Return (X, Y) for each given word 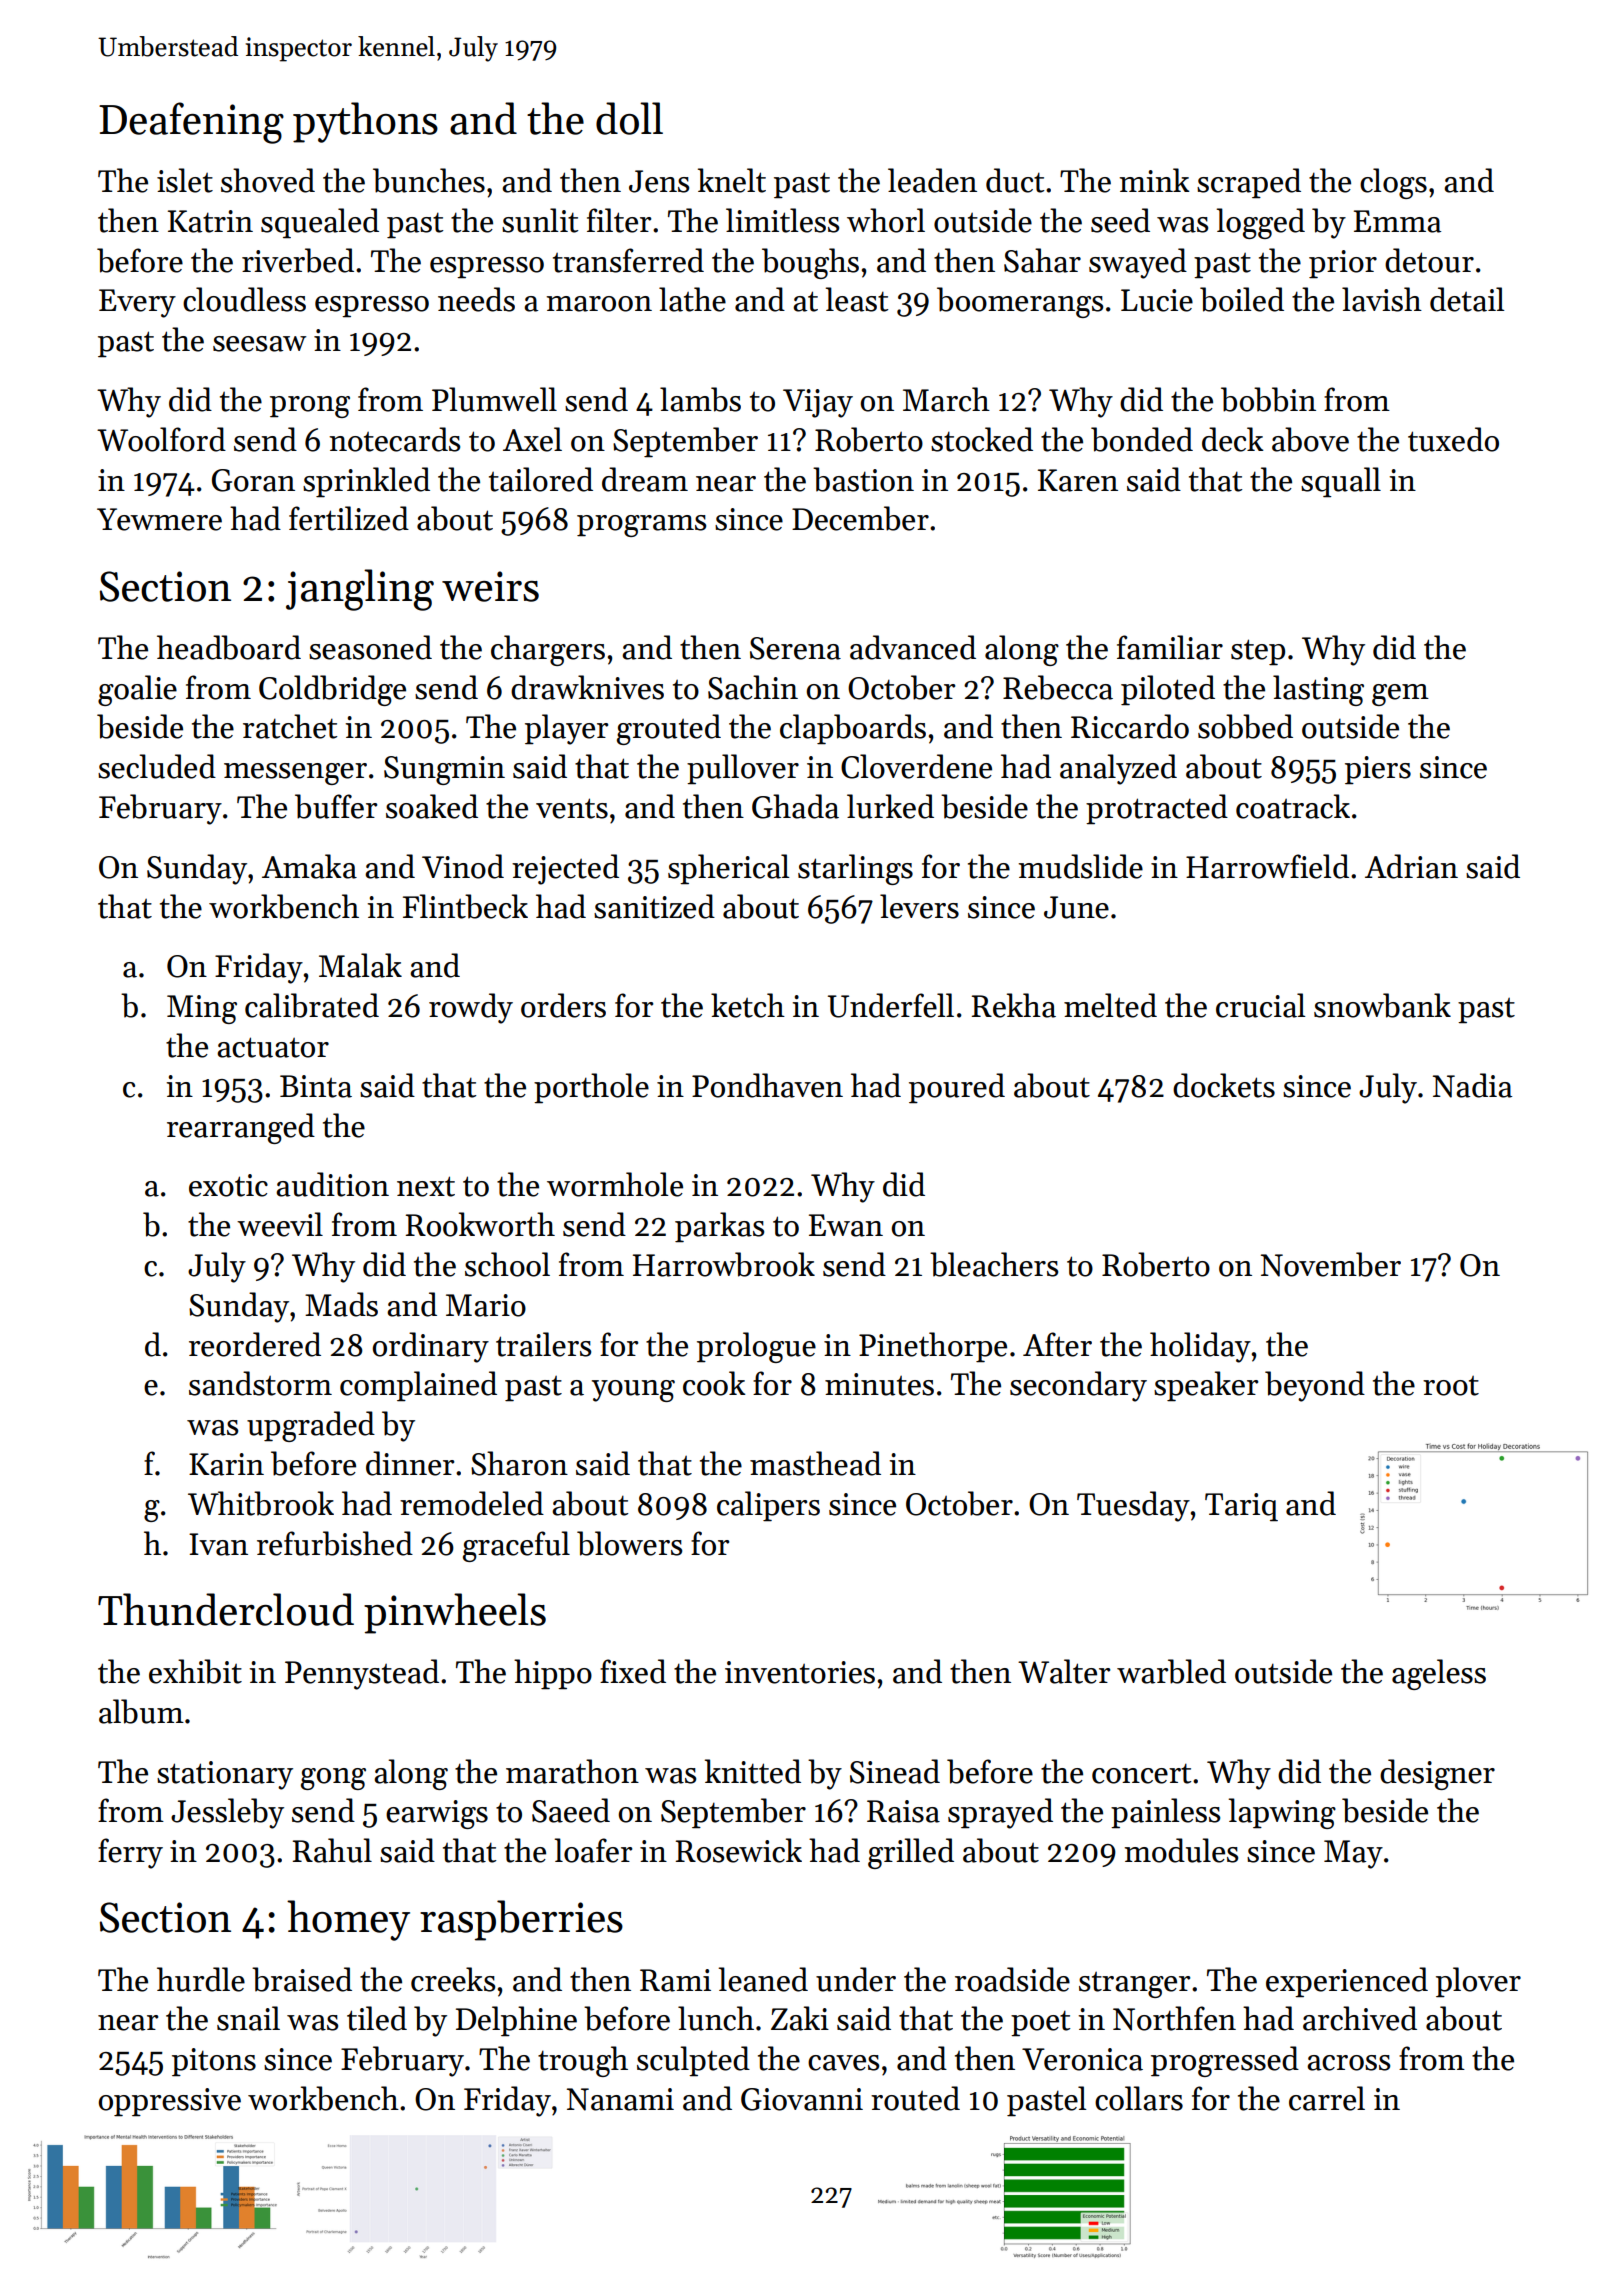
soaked (432, 806)
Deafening (191, 123)
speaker (1206, 1386)
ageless (1439, 1674)
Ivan (218, 1544)
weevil (280, 1224)
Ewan (846, 1225)
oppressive (169, 2102)
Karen (1078, 480)
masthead (815, 1463)
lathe (692, 299)
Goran (253, 480)
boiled (1242, 299)
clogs (1393, 183)
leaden (932, 180)
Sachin (753, 687)
